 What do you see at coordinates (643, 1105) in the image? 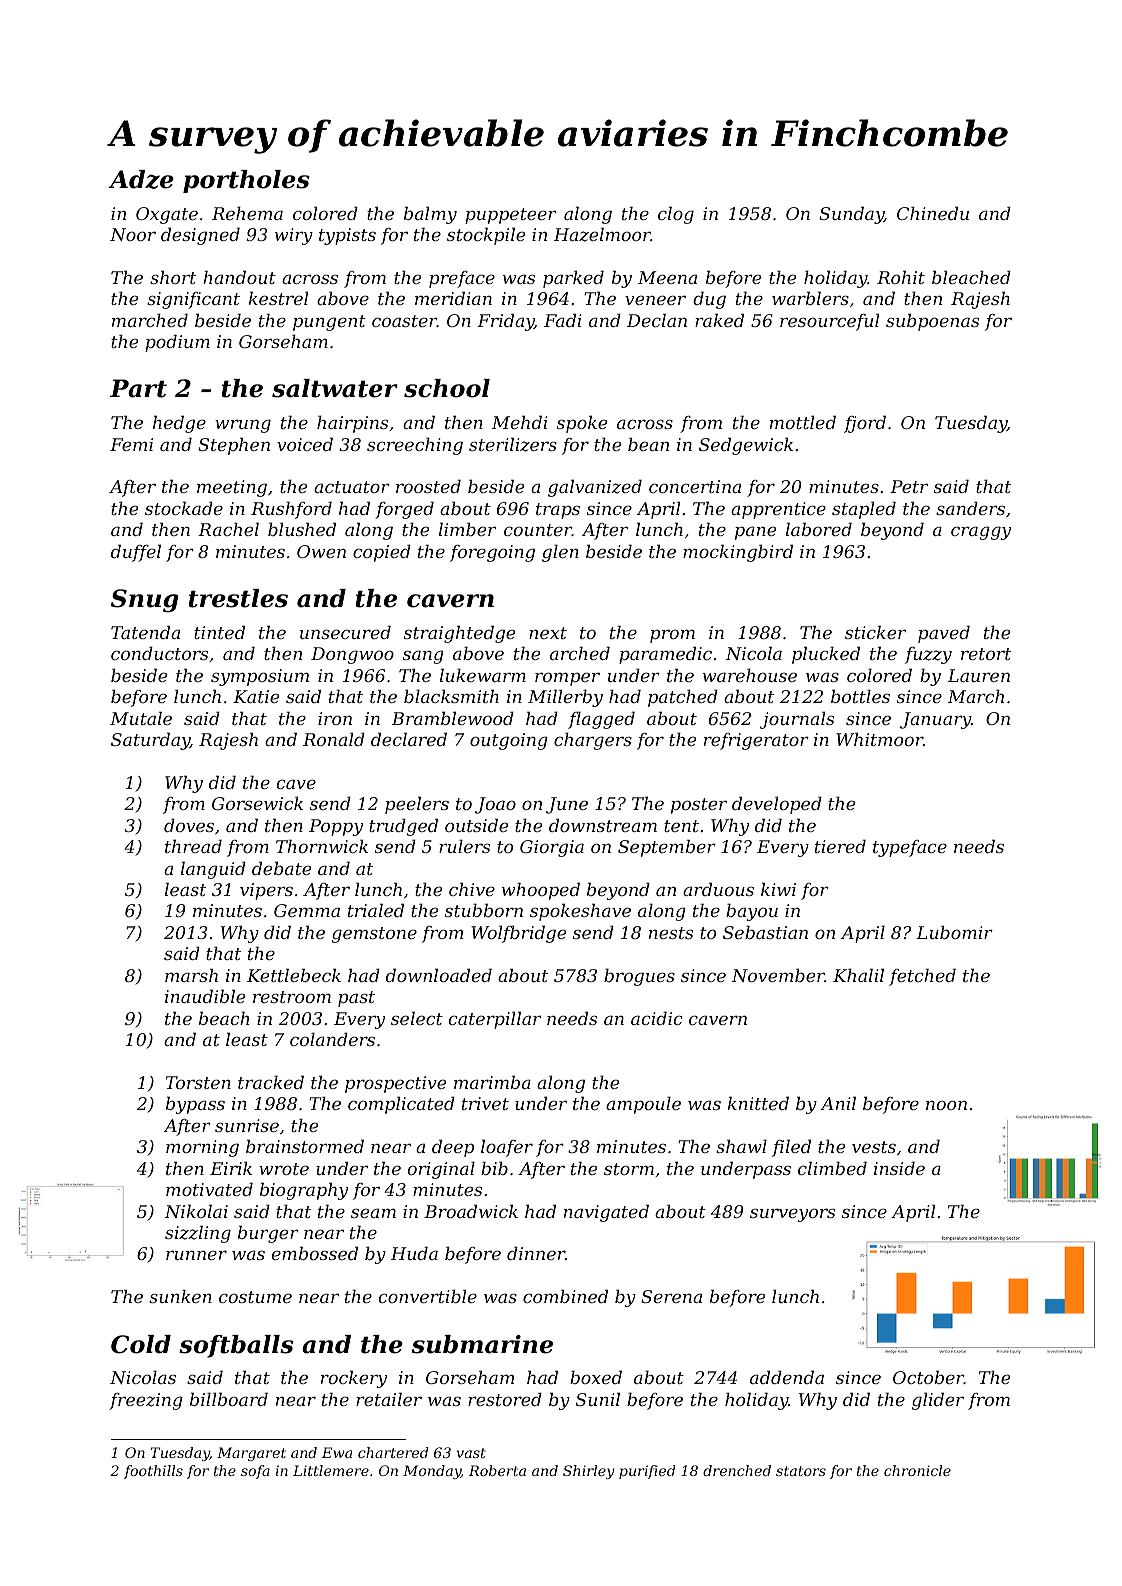
I see `ampoule` at bounding box center [643, 1105].
